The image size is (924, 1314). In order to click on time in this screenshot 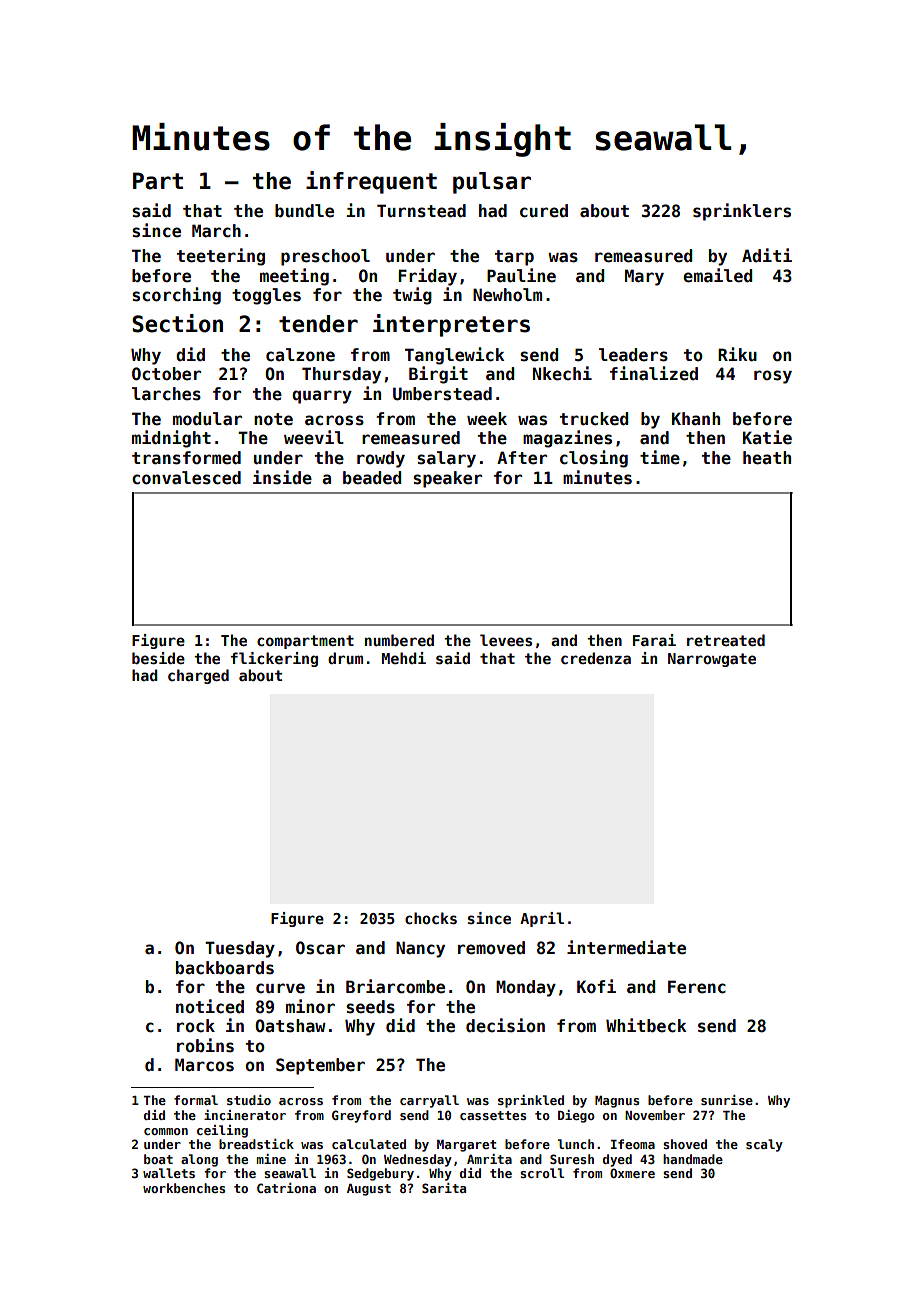, I will do `click(660, 457)`.
